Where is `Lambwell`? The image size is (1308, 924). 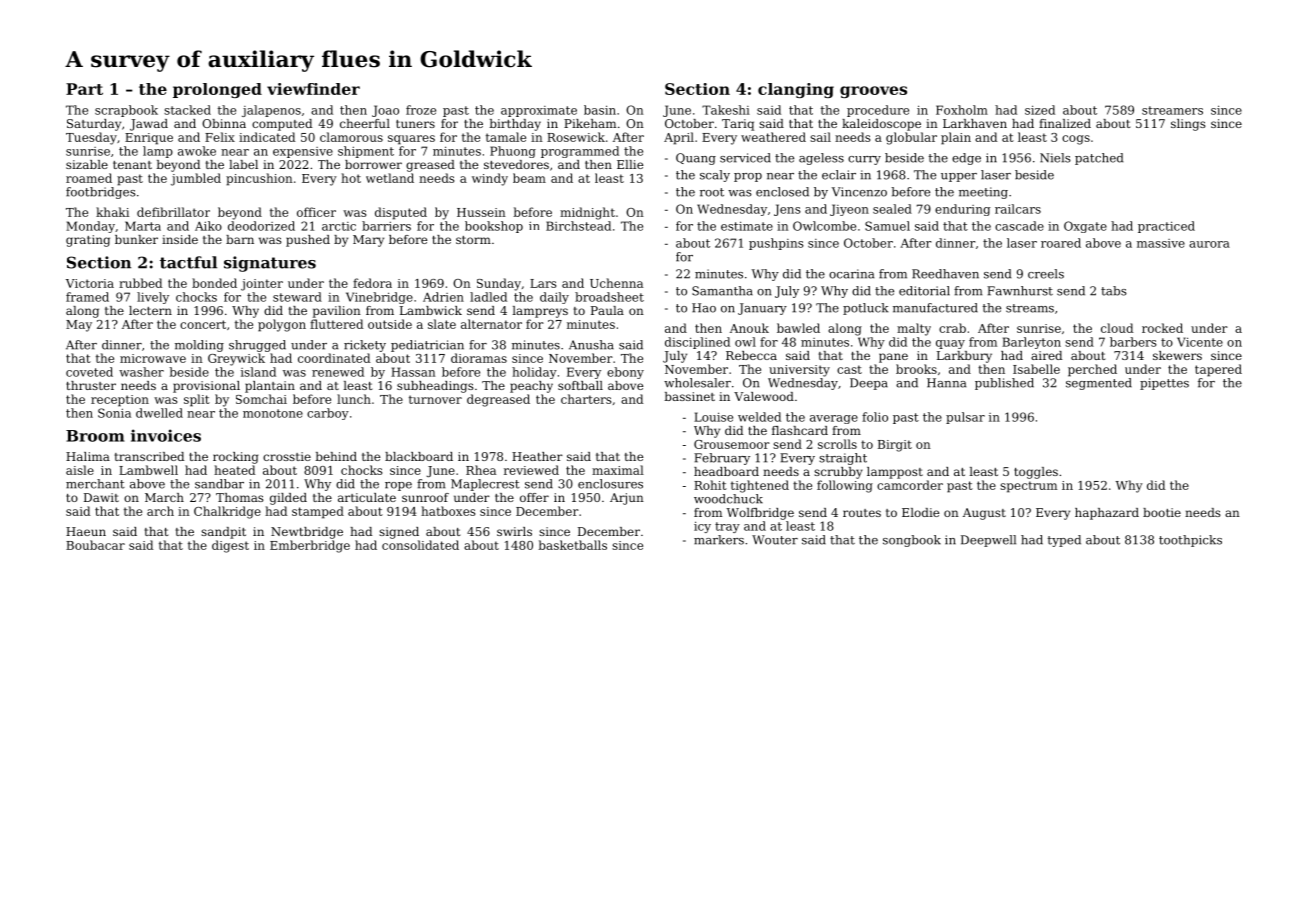
Lambwell is located at coordinates (148, 470).
